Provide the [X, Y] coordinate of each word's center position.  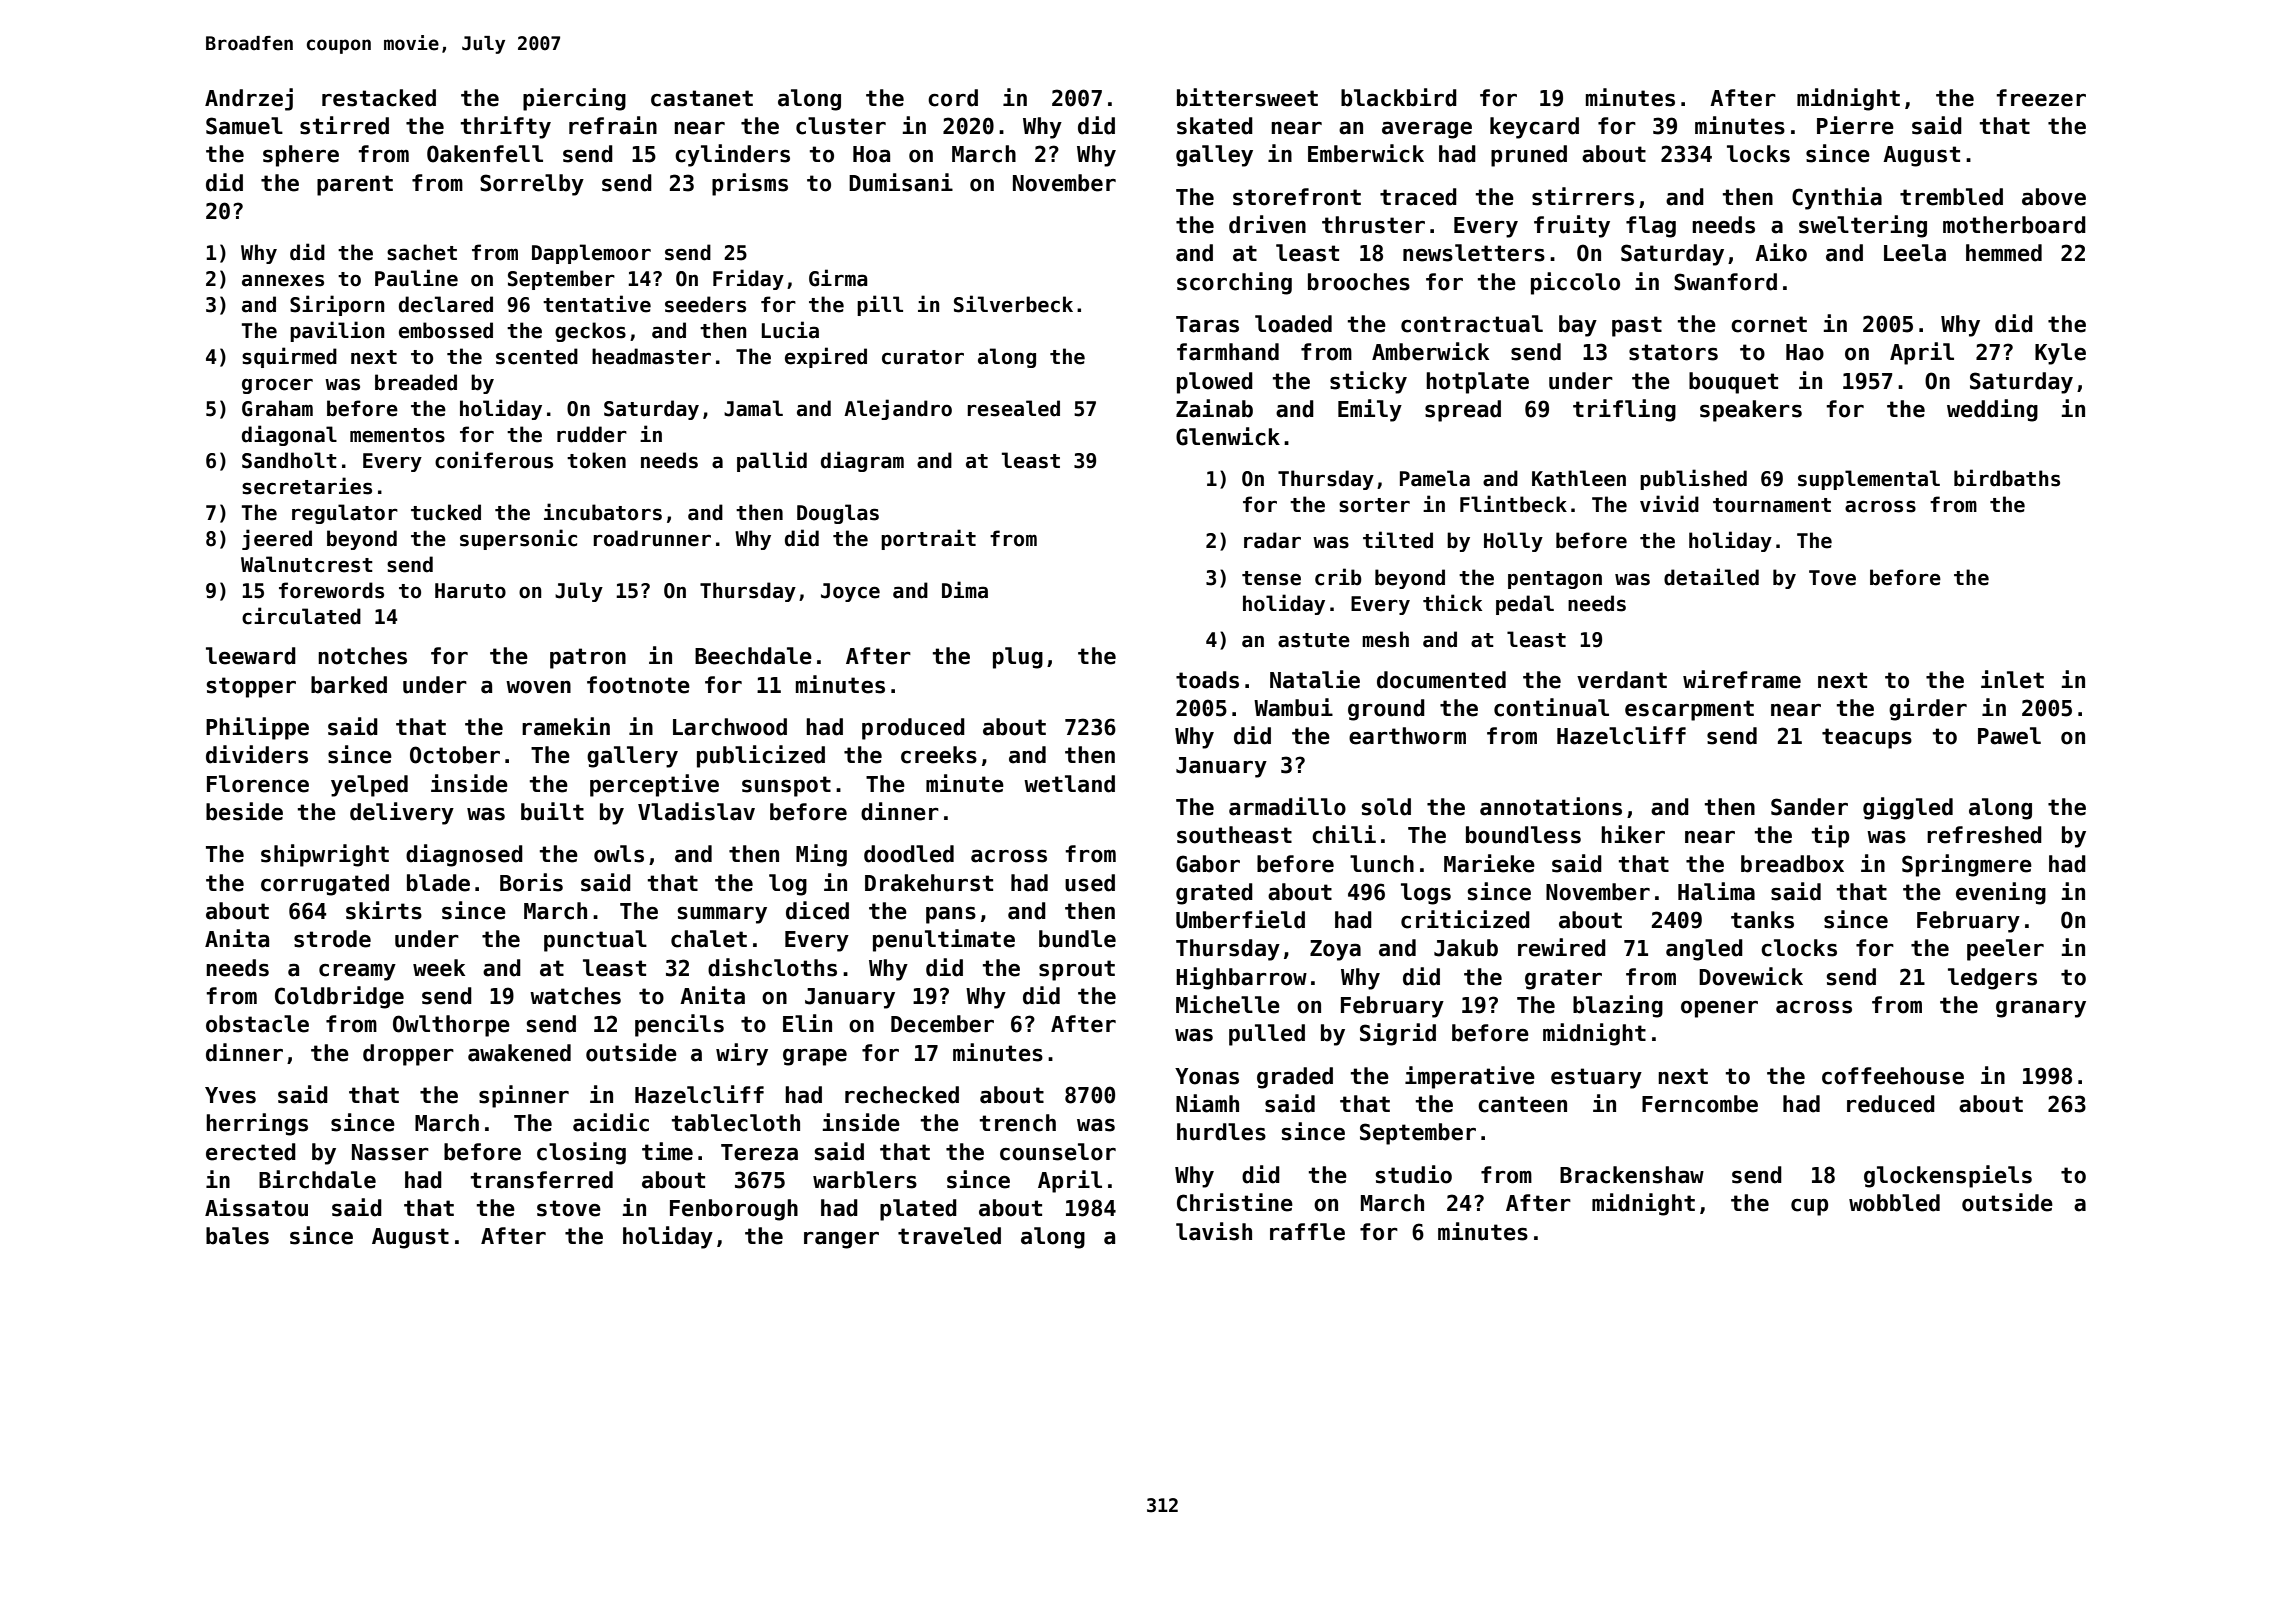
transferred [542, 1180]
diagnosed [464, 855]
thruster [1373, 225]
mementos [397, 435]
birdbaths [2007, 478]
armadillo [1287, 806]
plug [1018, 658]
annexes [283, 280]
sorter [1374, 505]
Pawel [2009, 736]
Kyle [2060, 354]
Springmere [1967, 865]
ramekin [566, 726]
